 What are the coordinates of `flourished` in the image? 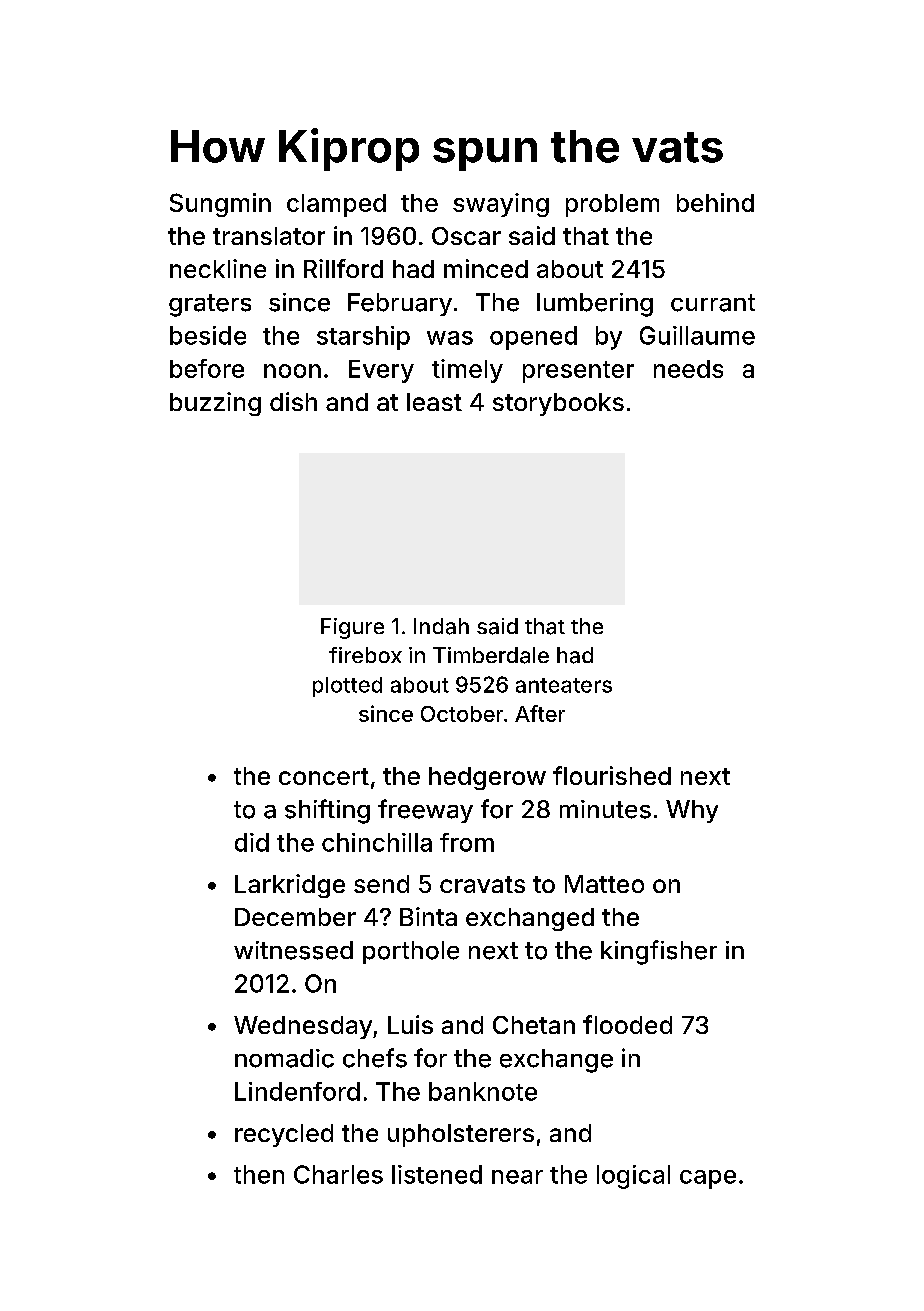 It's located at (612, 775).
